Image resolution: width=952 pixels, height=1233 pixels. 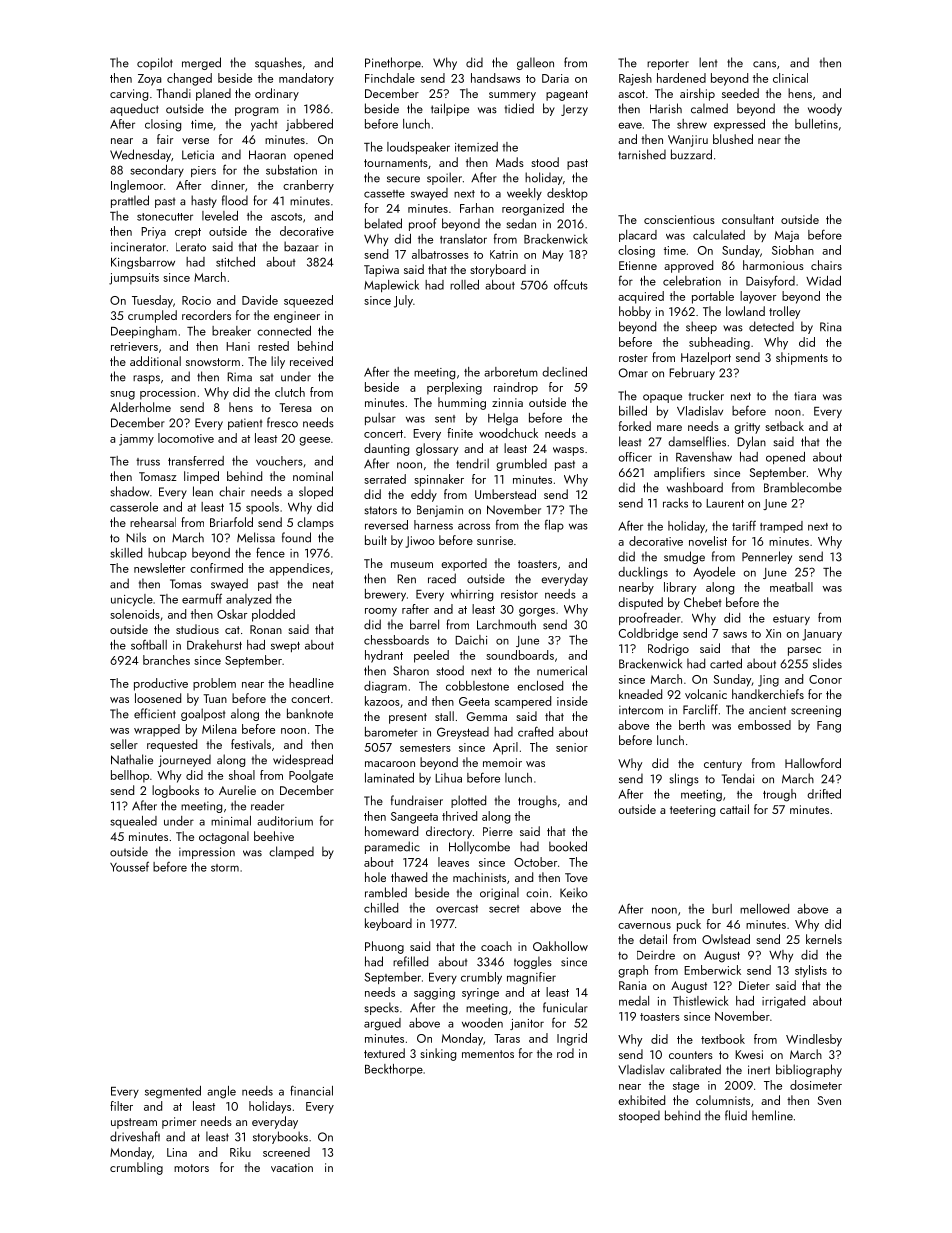 I want to click on cans, so click(x=764, y=64).
